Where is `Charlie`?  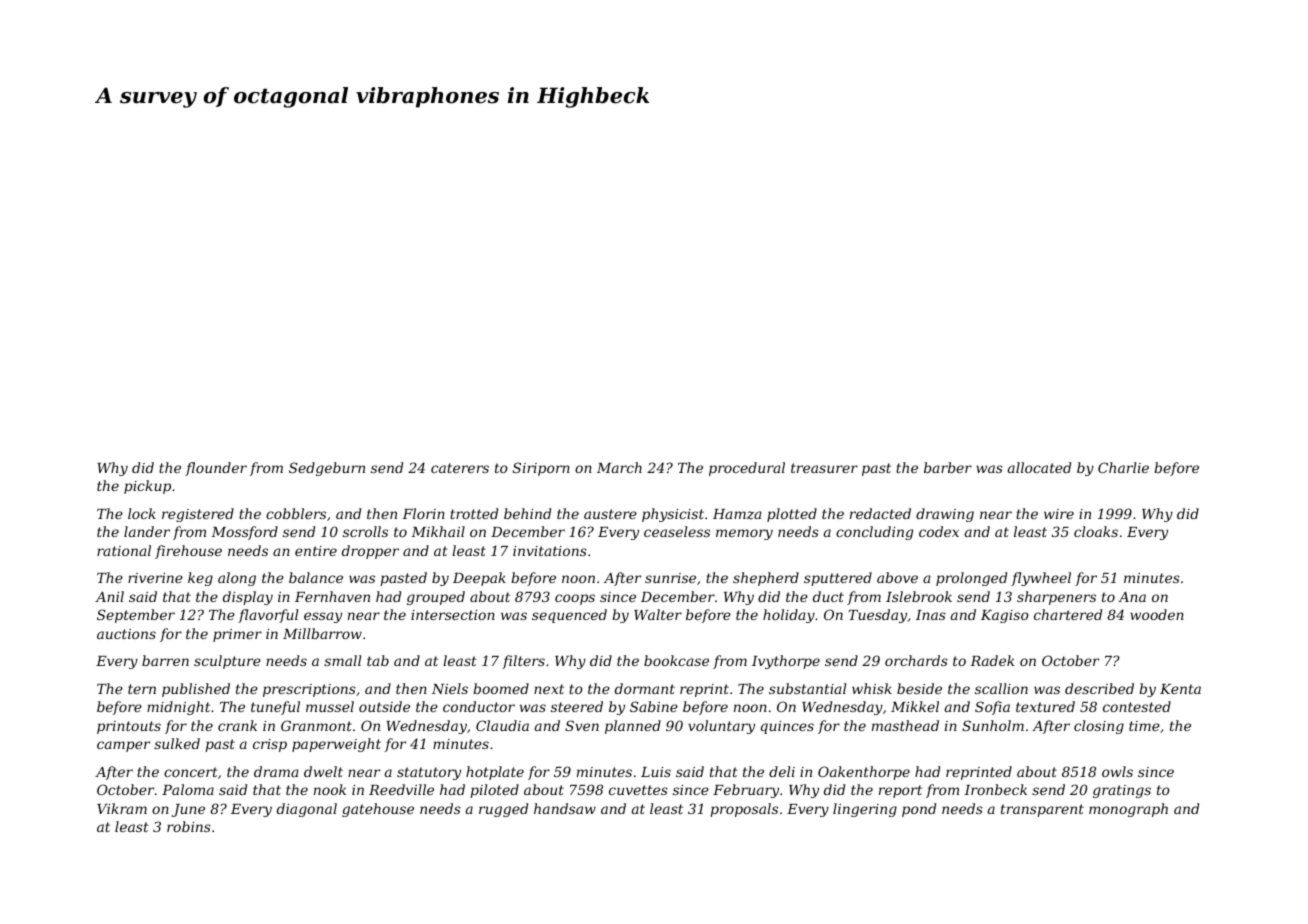 Charlie is located at coordinates (1123, 467).
